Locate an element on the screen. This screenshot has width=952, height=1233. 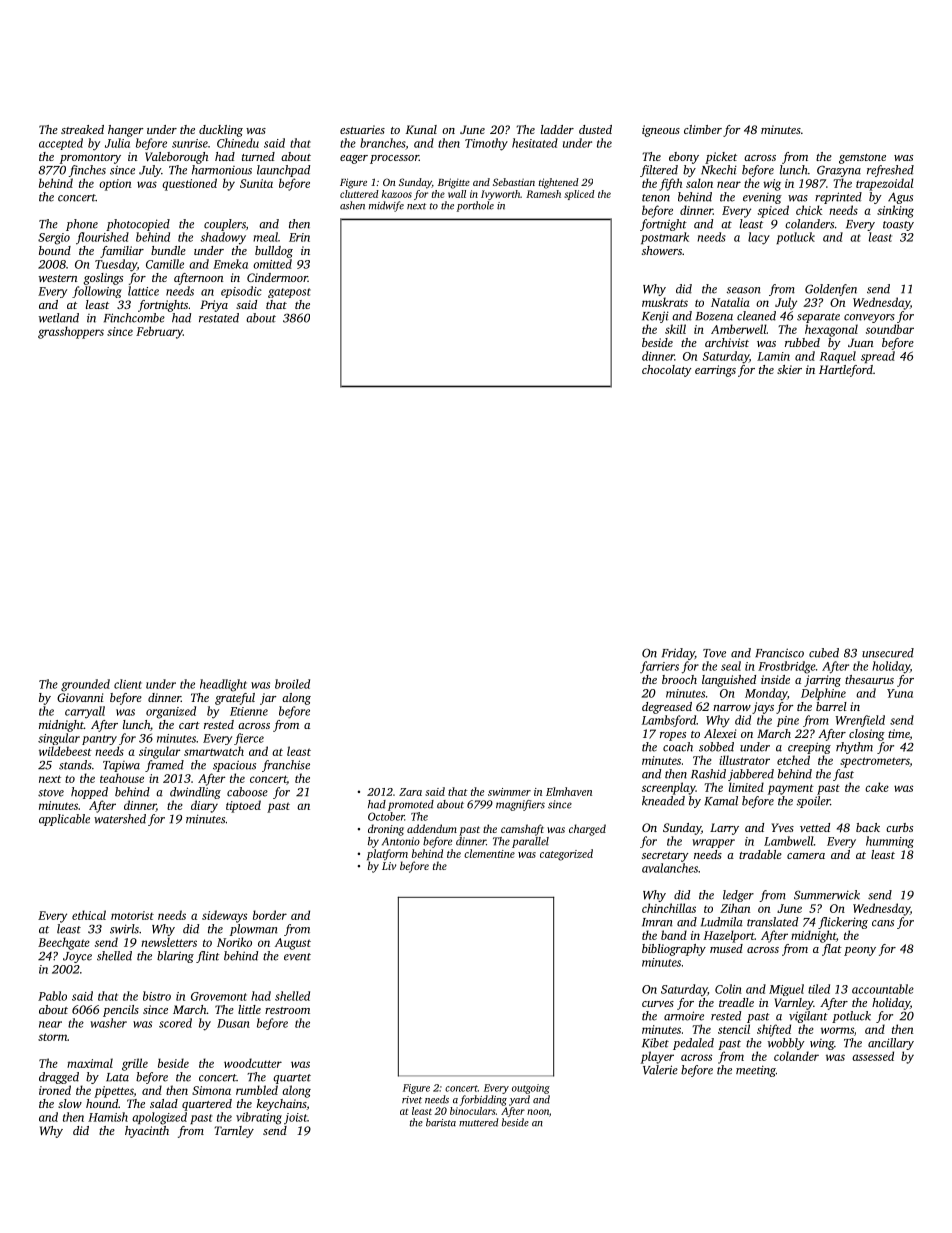
Etienne is located at coordinates (249, 711).
